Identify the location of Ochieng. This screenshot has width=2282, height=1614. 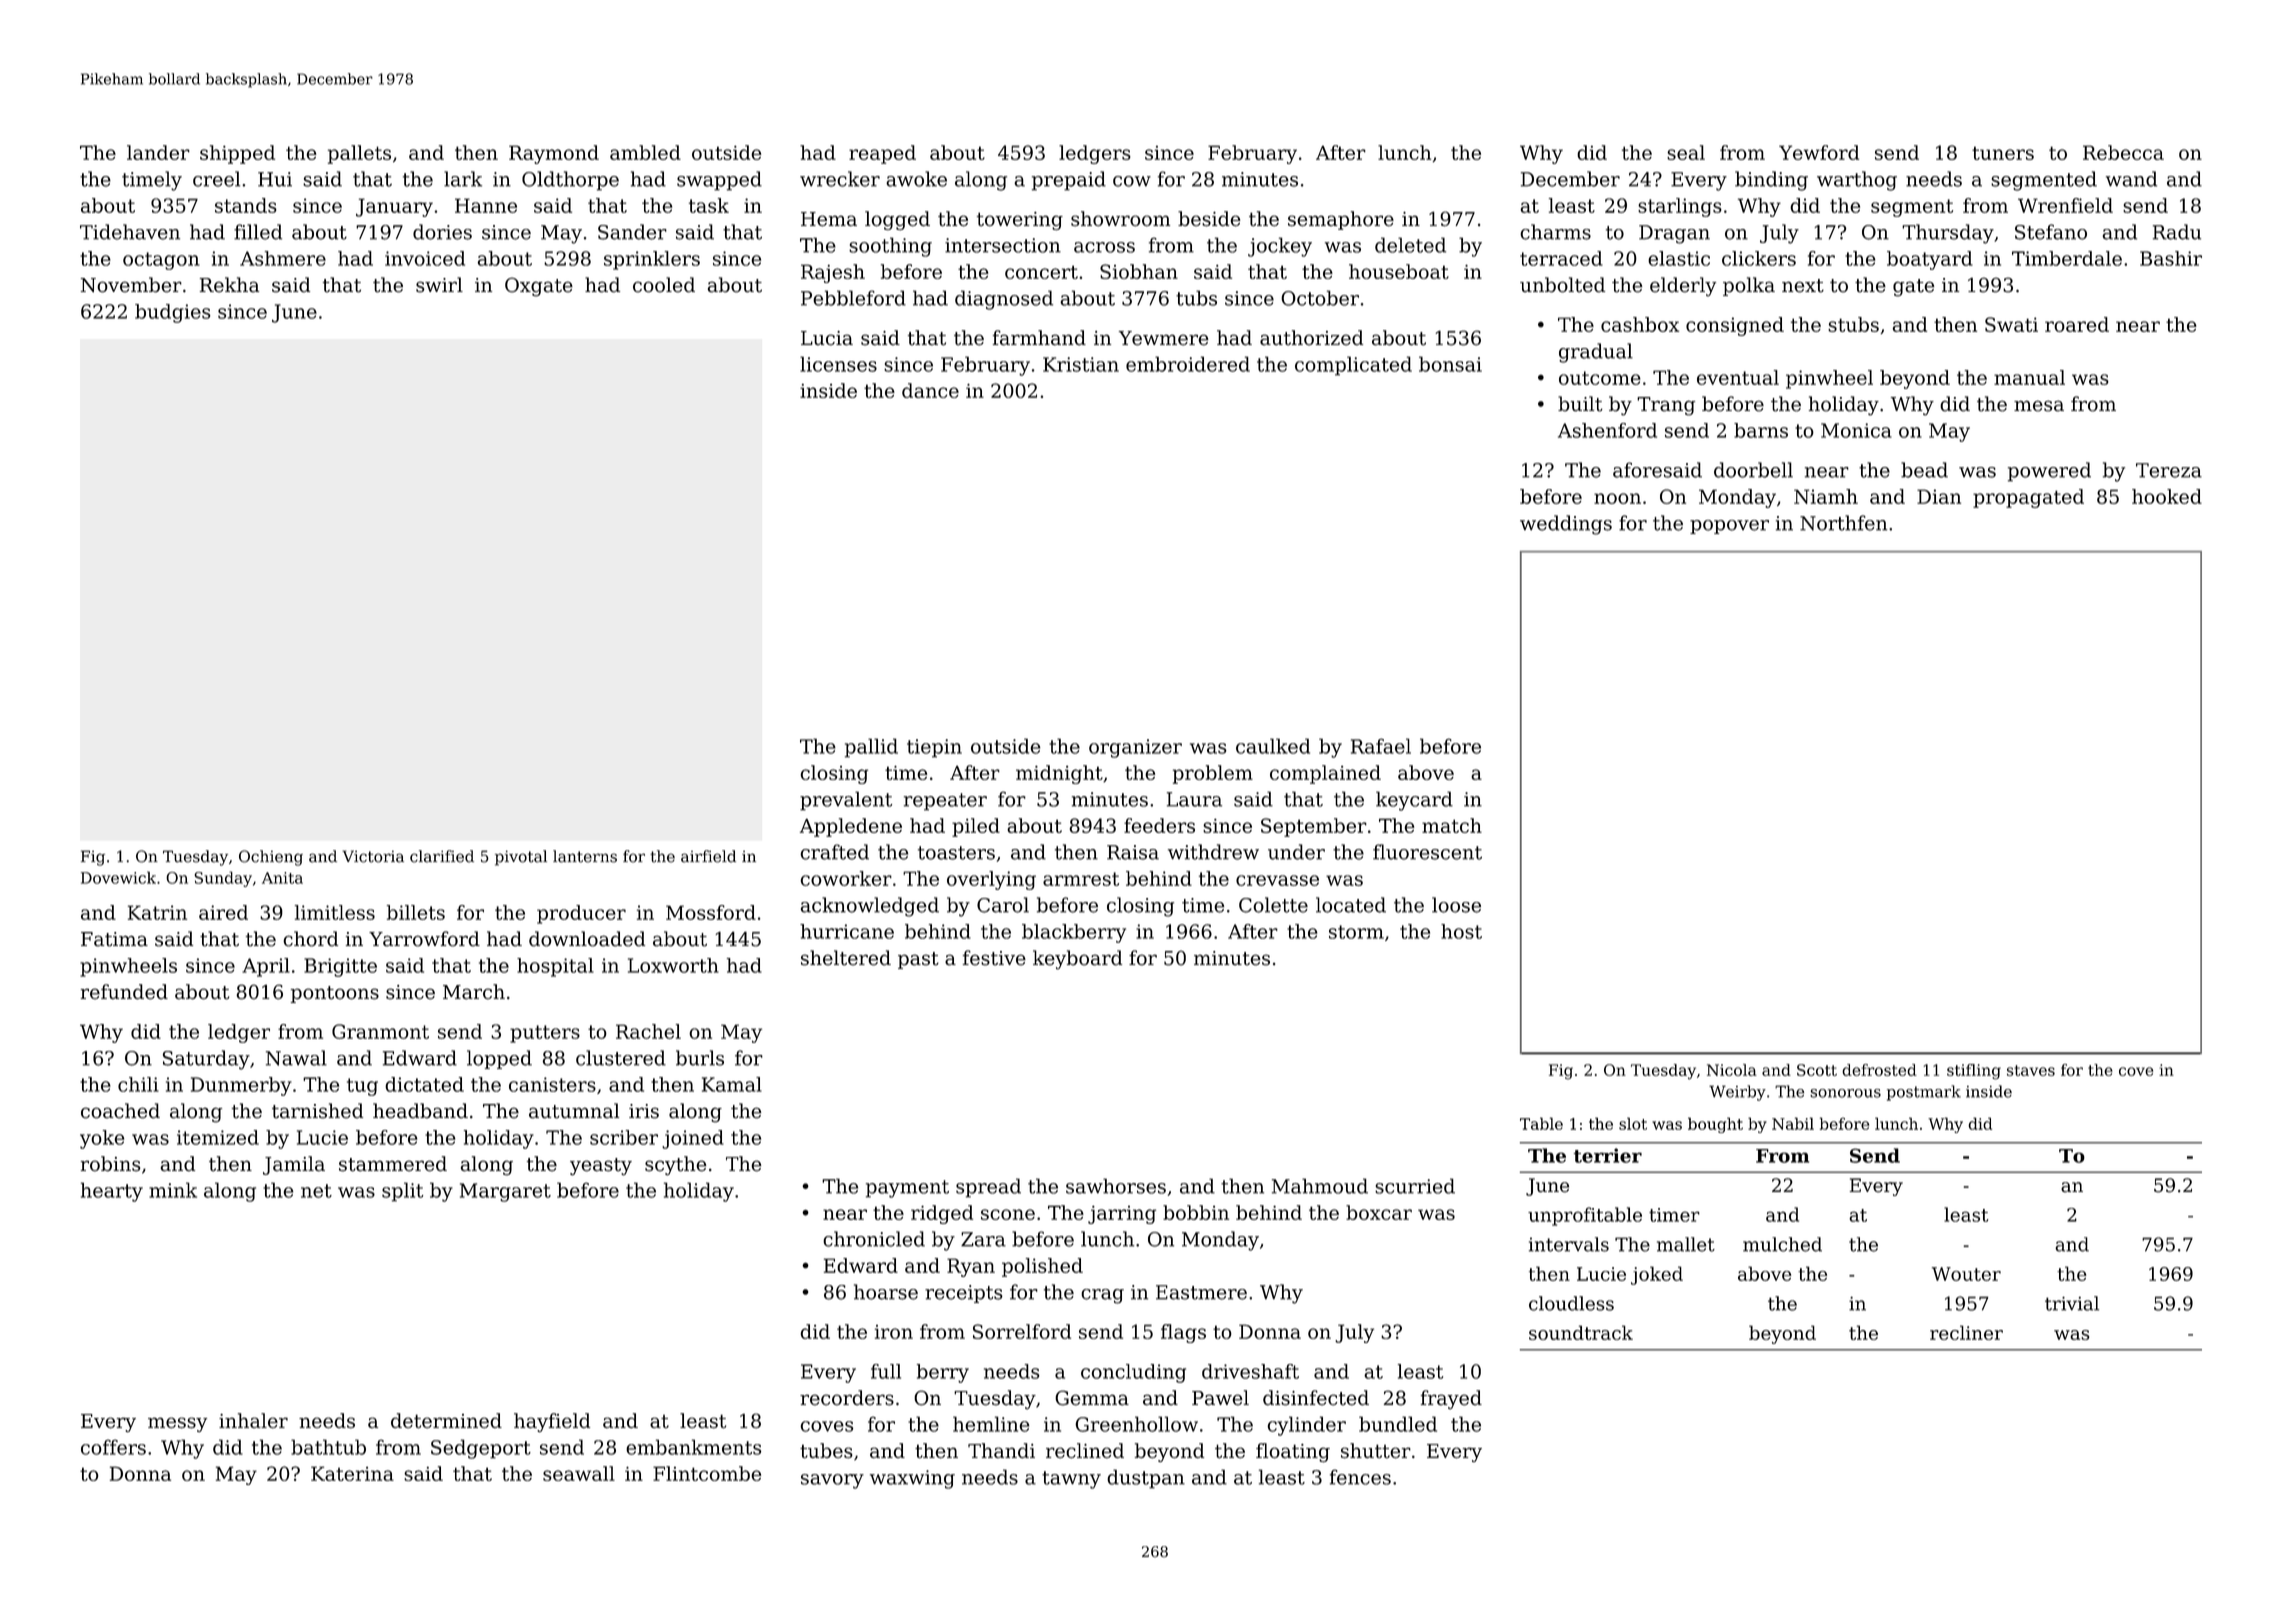
(271, 858).
